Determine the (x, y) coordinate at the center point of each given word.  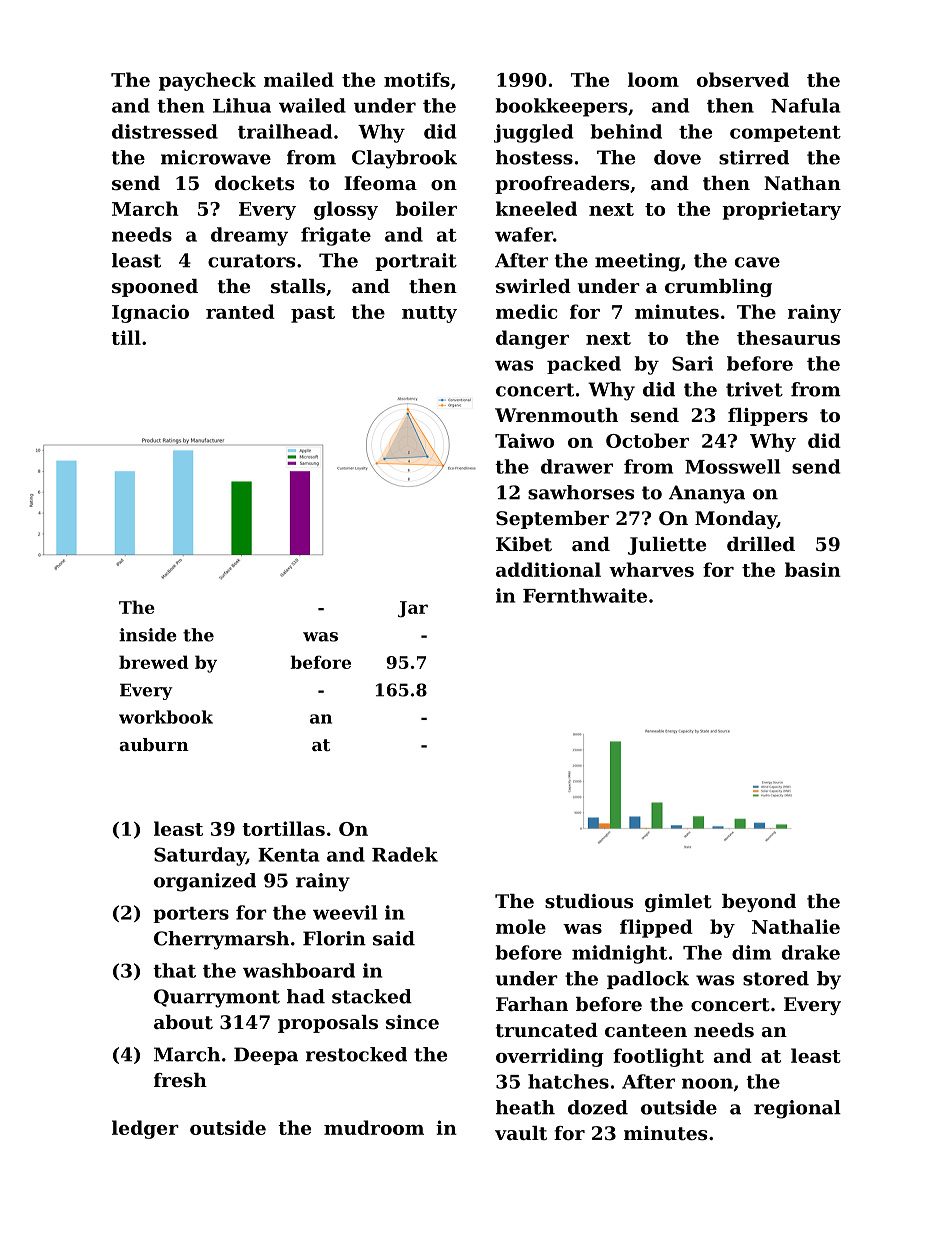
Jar (413, 609)
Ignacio (150, 313)
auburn (154, 744)
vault (521, 1133)
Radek (405, 854)
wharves (651, 569)
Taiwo (524, 440)
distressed (165, 131)
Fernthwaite (585, 595)
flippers (768, 417)
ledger (145, 1129)
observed (743, 79)
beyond (759, 903)
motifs (417, 79)
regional (797, 1109)
